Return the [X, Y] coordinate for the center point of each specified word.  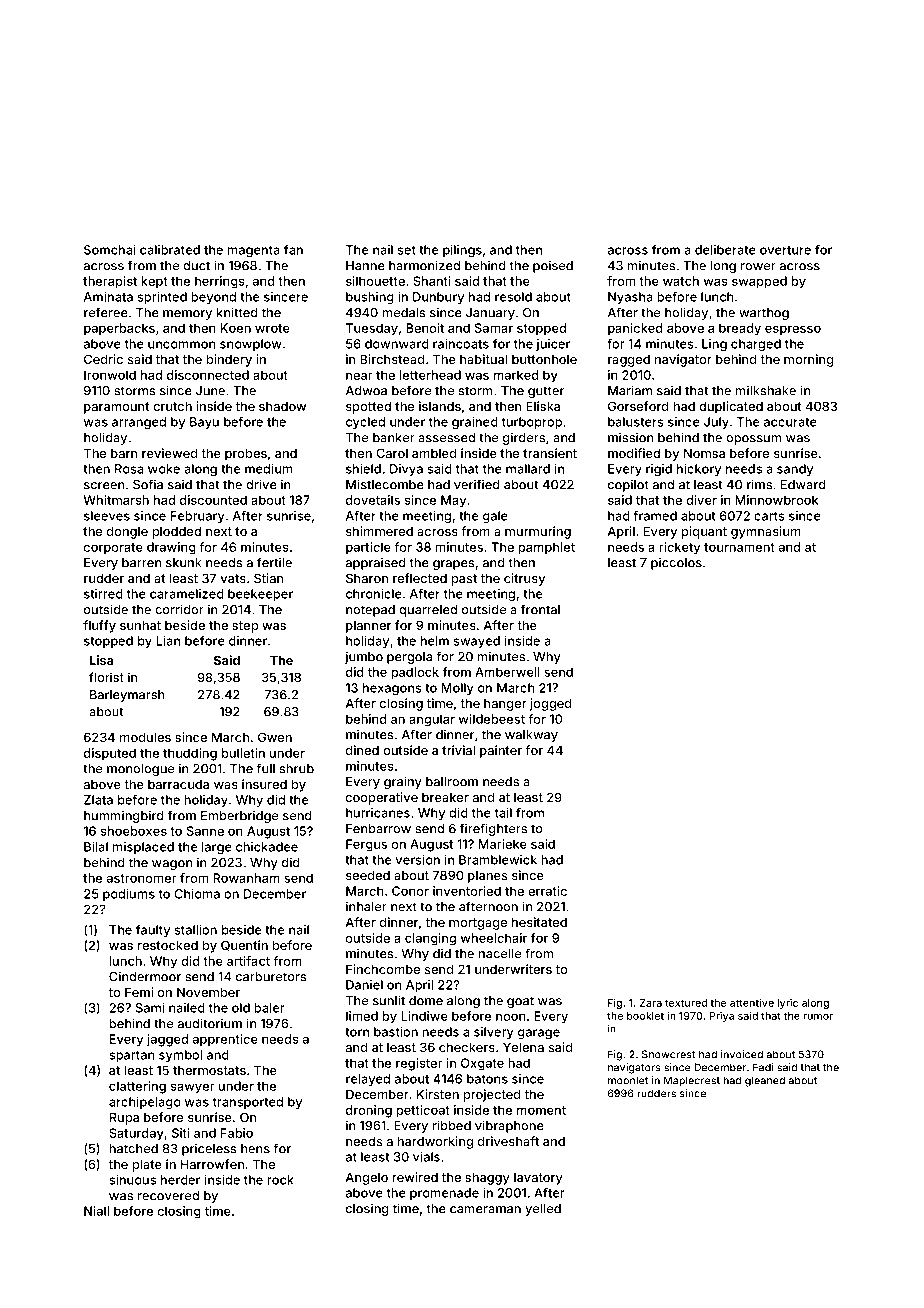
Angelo [366, 1178]
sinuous [132, 1180]
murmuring [538, 532]
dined [362, 750]
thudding [190, 754]
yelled [543, 1210]
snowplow [250, 345]
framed [655, 516]
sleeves [107, 516]
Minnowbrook [776, 500]
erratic [547, 891]
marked [516, 375]
